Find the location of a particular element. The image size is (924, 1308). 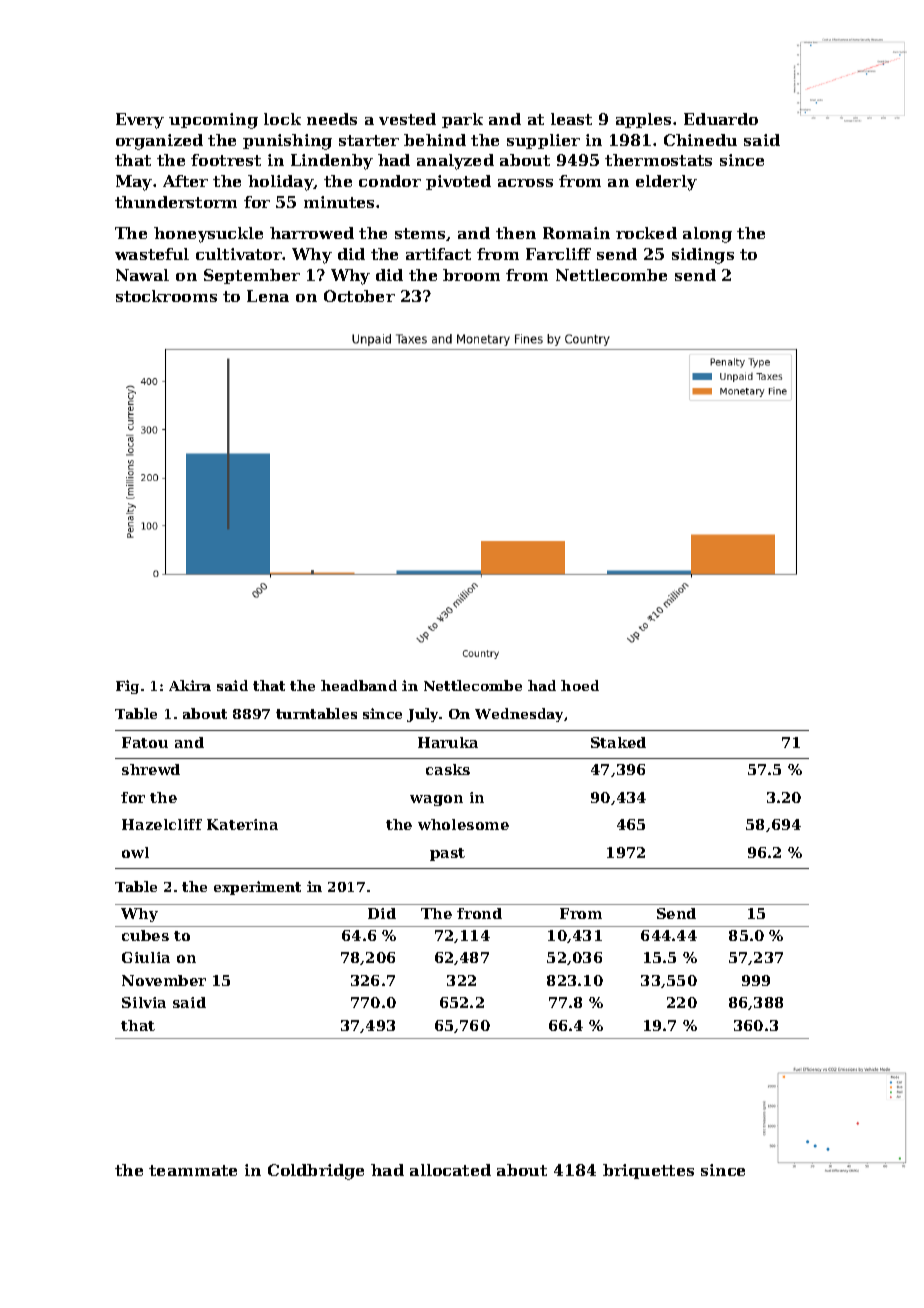

Lena is located at coordinates (268, 296).
